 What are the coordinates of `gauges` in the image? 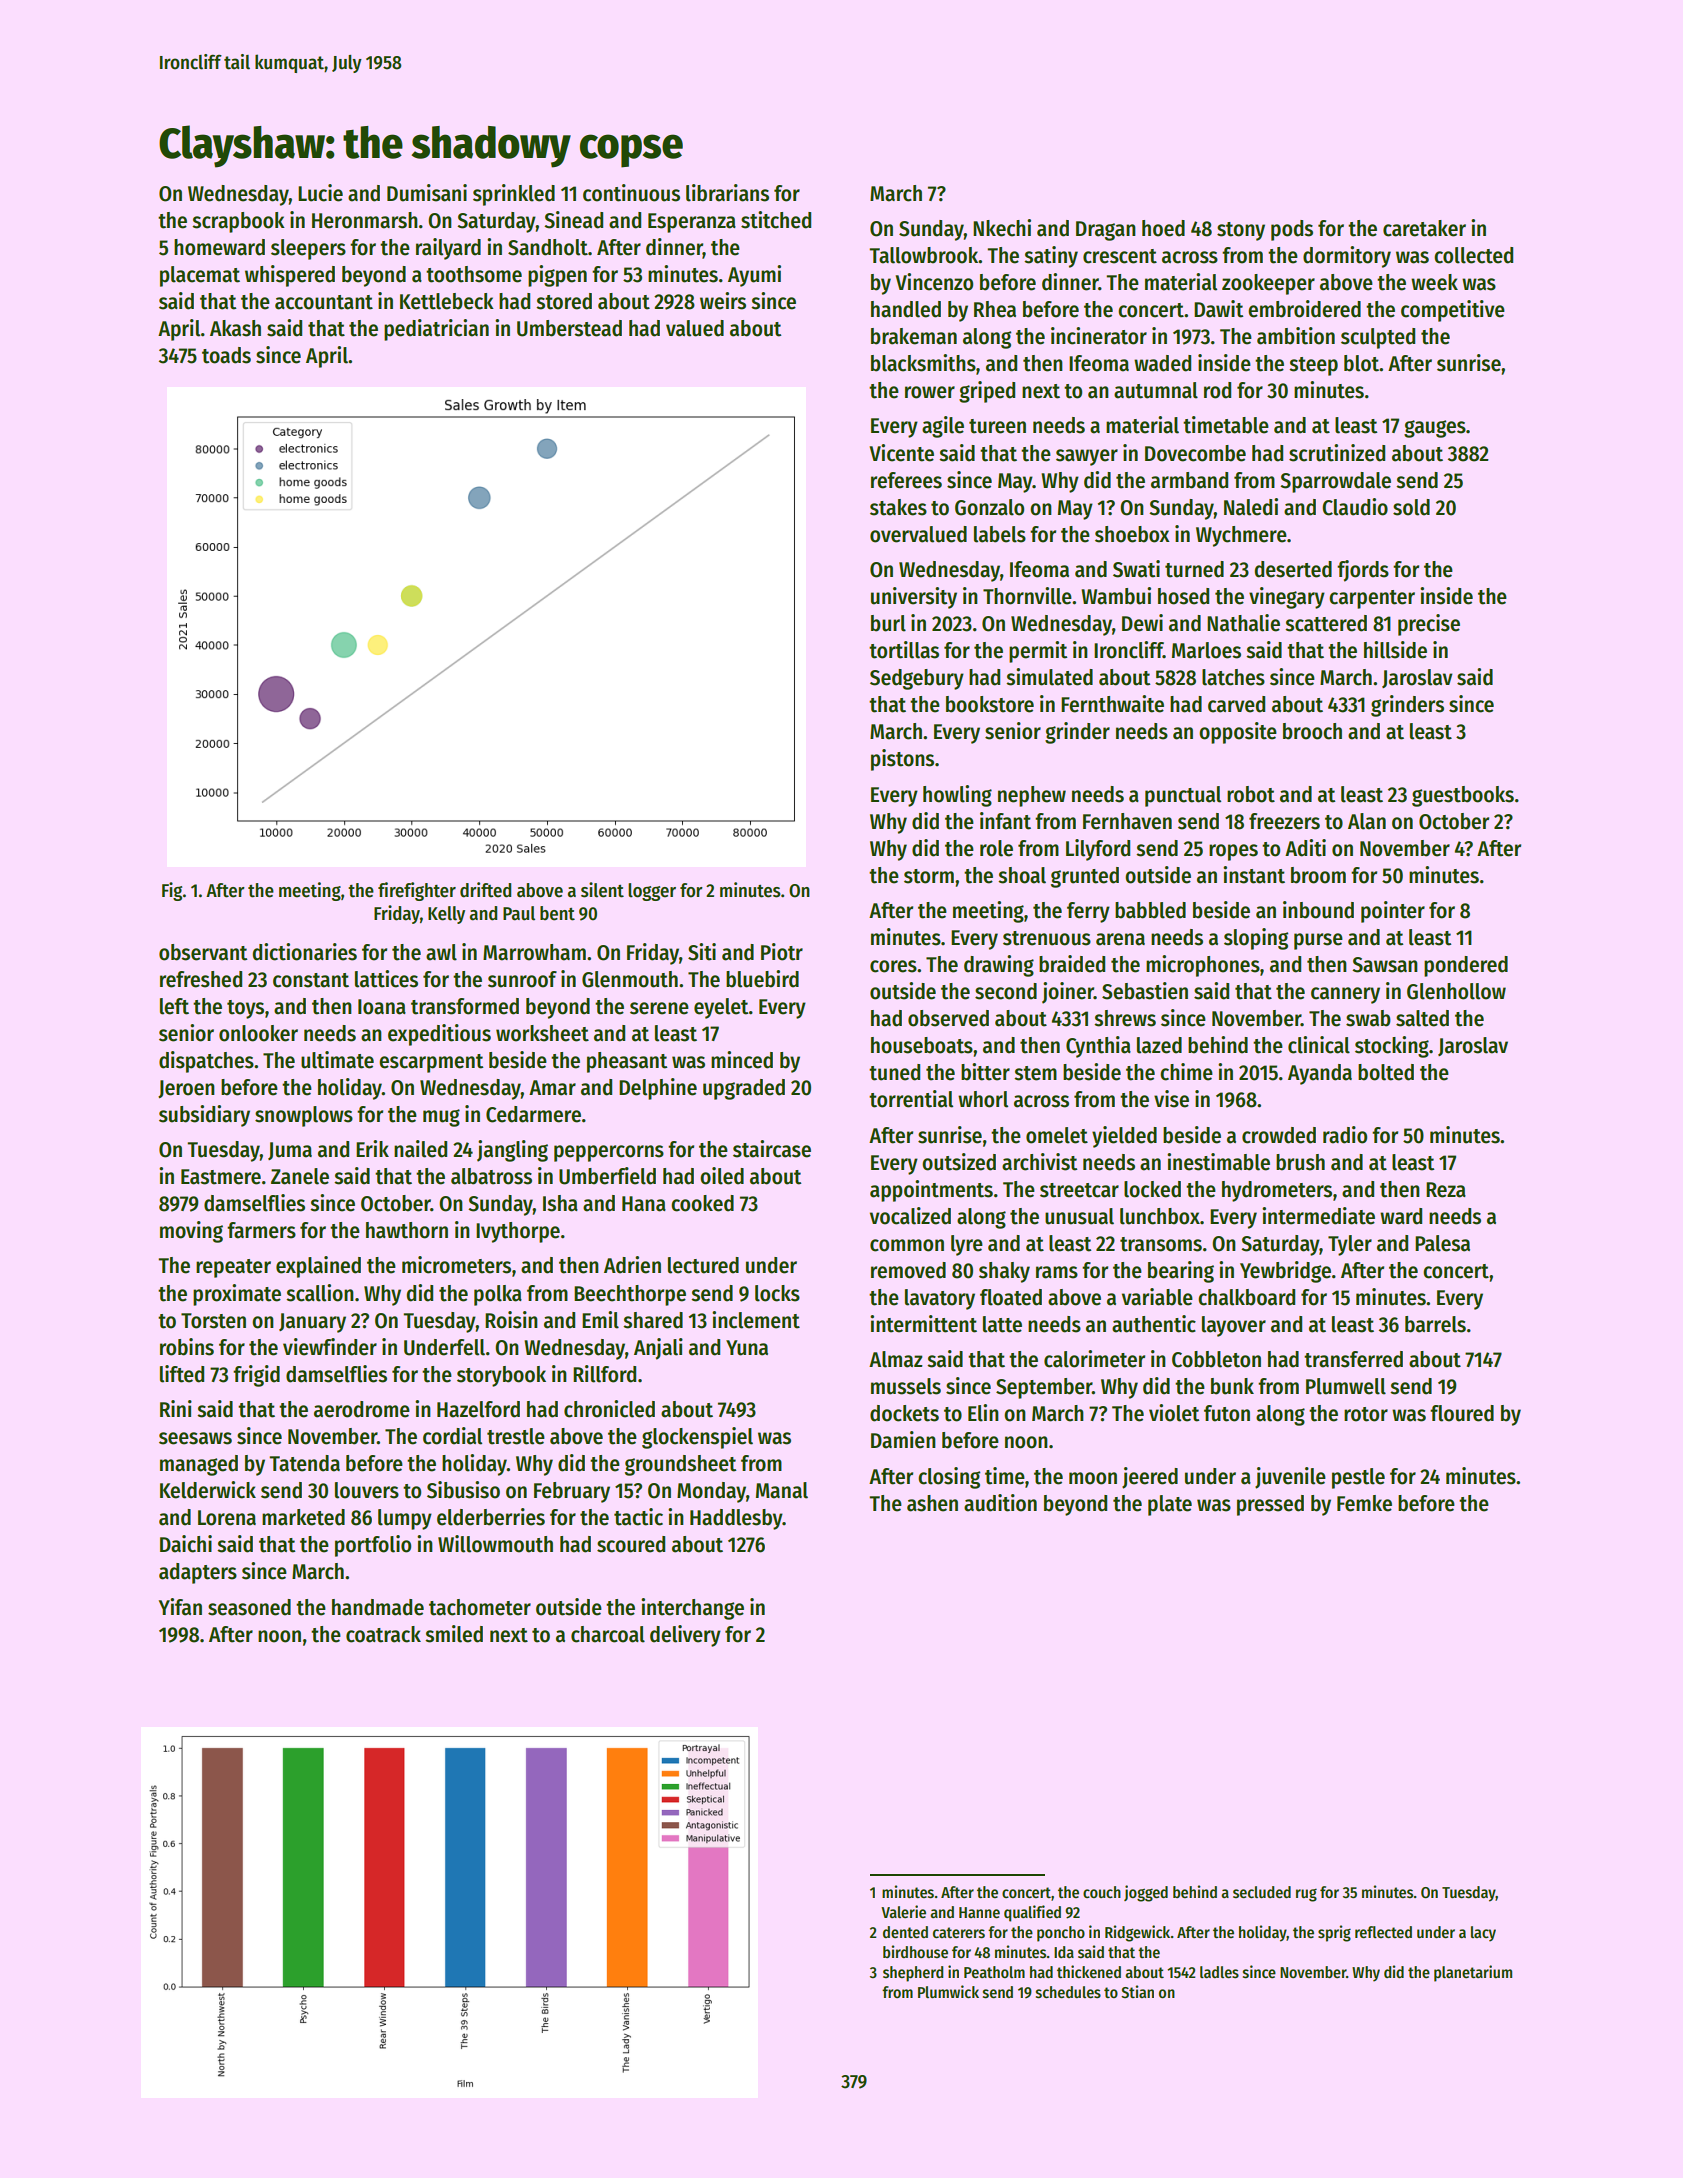 It's located at (1435, 429).
